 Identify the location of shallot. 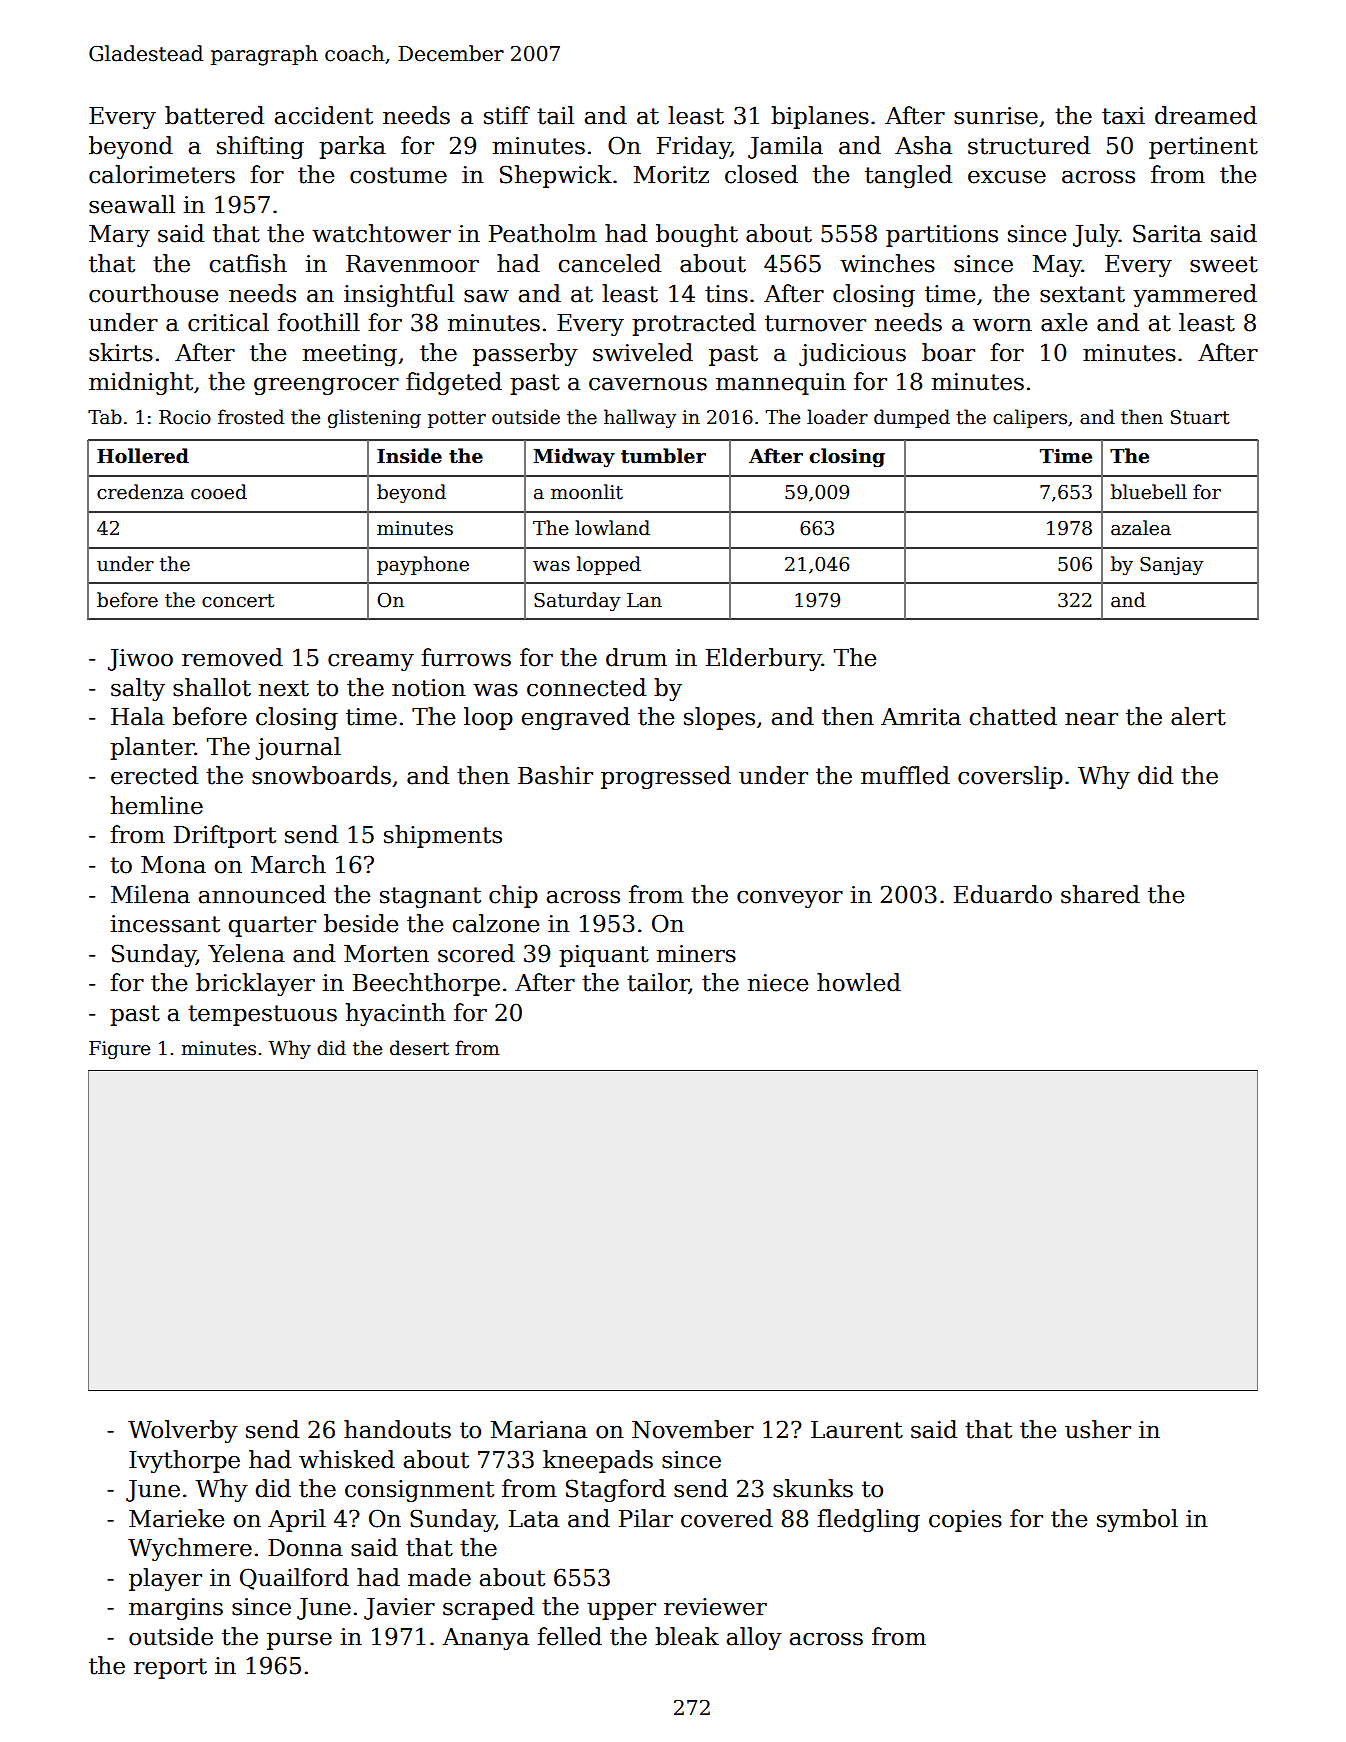
(212, 687).
